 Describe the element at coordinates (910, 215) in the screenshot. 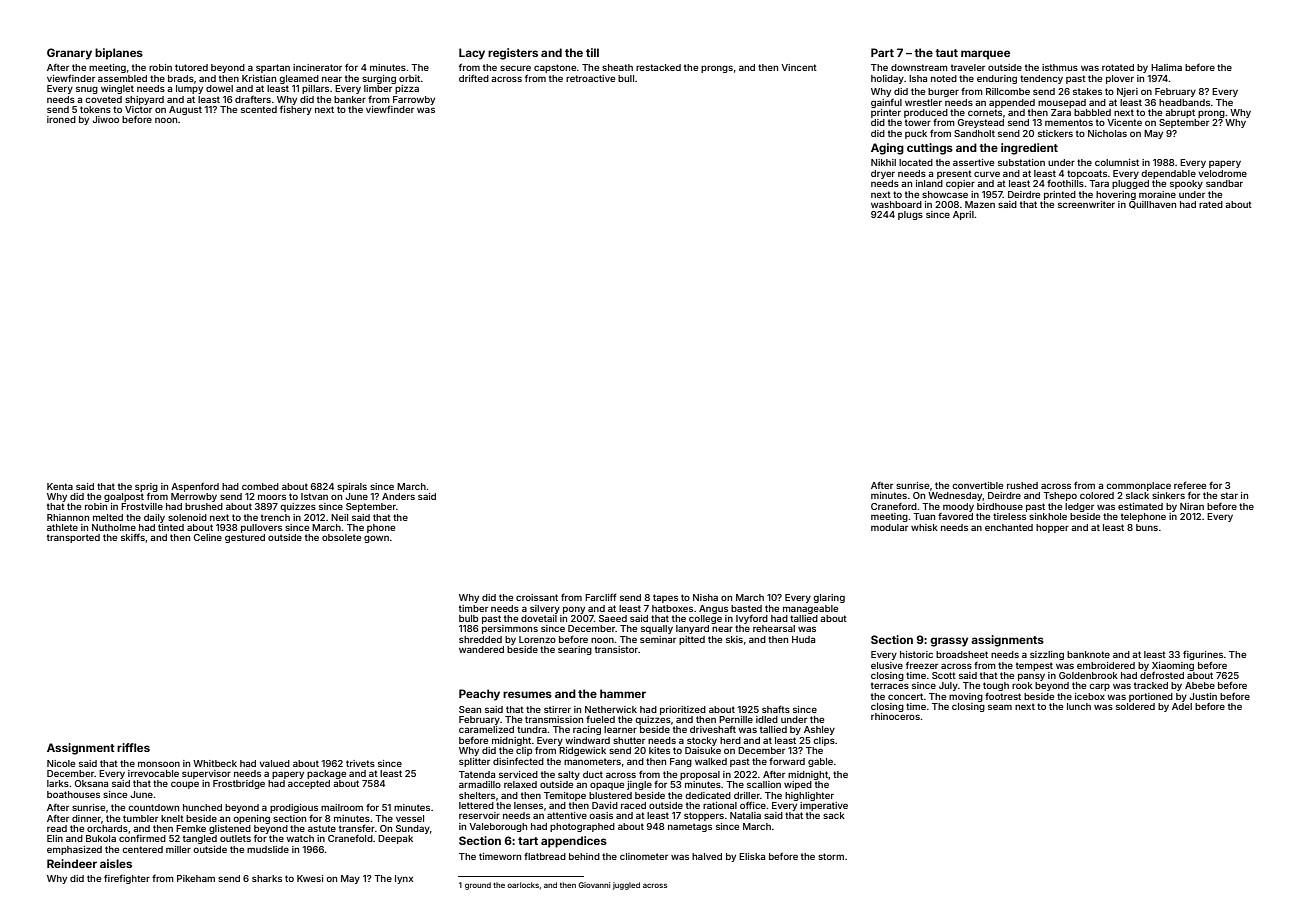

I see `plugs` at that location.
